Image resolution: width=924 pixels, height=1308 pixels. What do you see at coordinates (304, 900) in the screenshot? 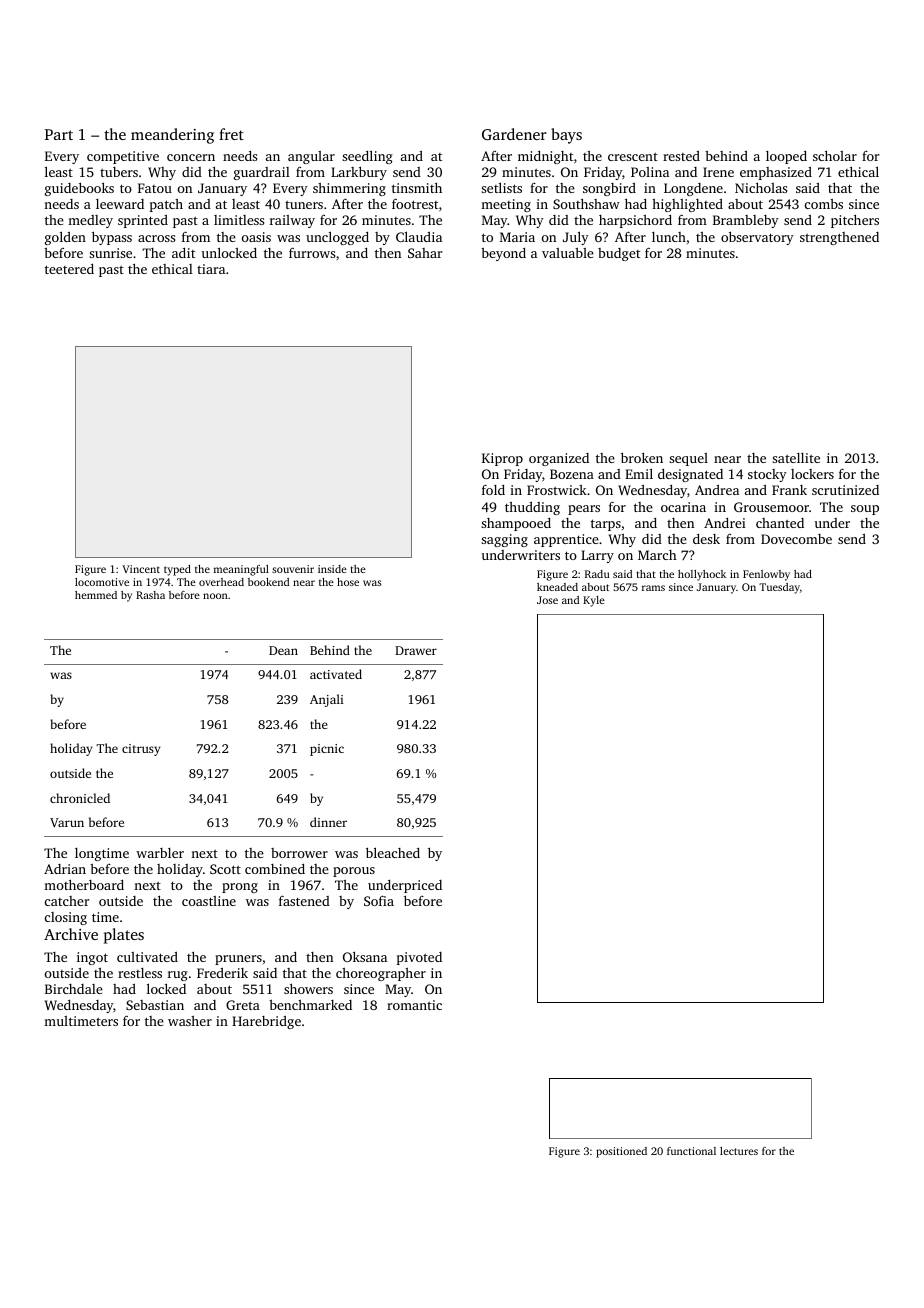
I see `fastened` at bounding box center [304, 900].
